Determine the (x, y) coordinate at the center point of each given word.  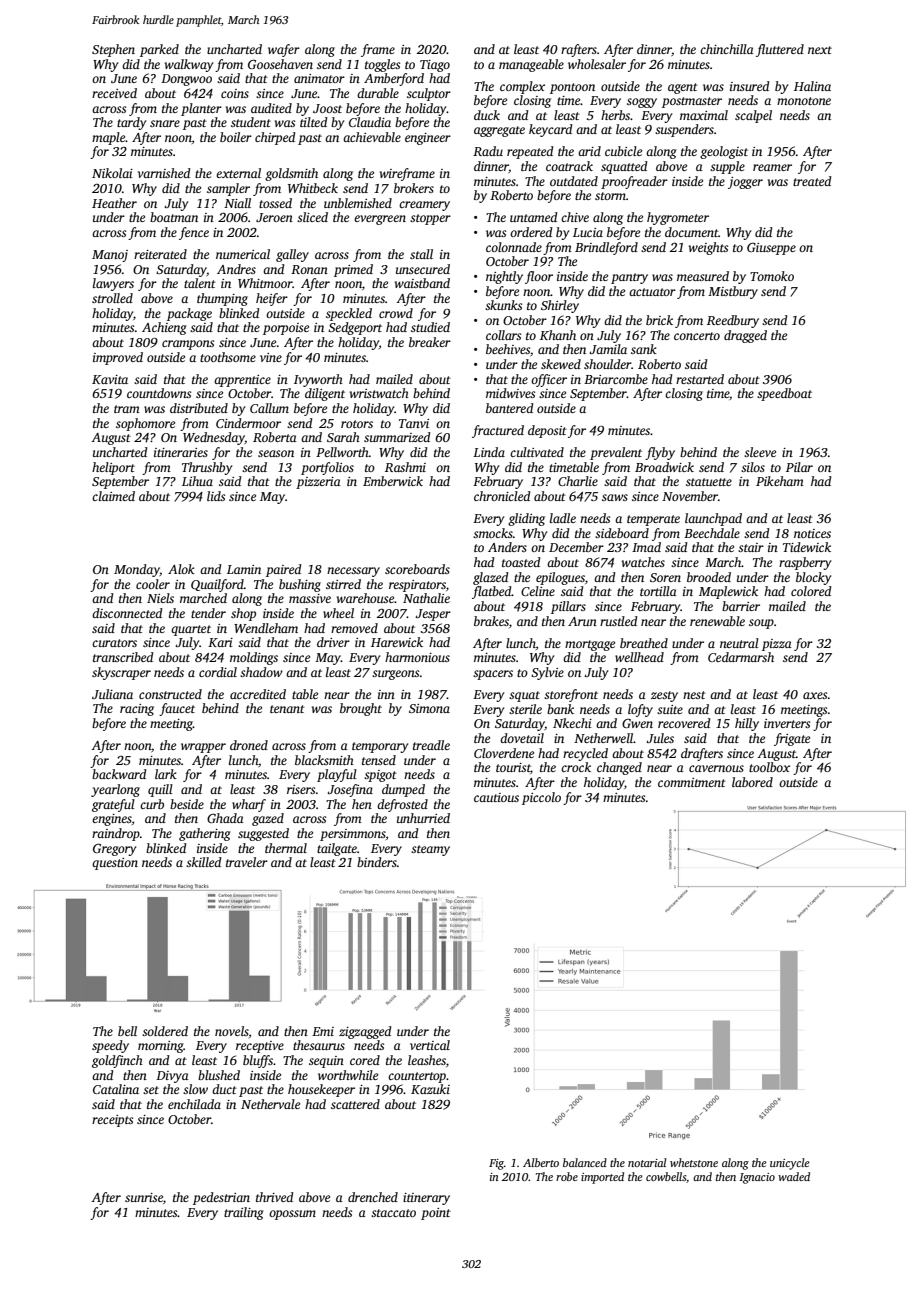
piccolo (541, 798)
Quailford (217, 585)
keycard (551, 130)
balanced (585, 1162)
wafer (284, 50)
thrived (275, 1197)
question (115, 864)
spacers (493, 675)
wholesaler (597, 64)
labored (752, 782)
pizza (777, 645)
